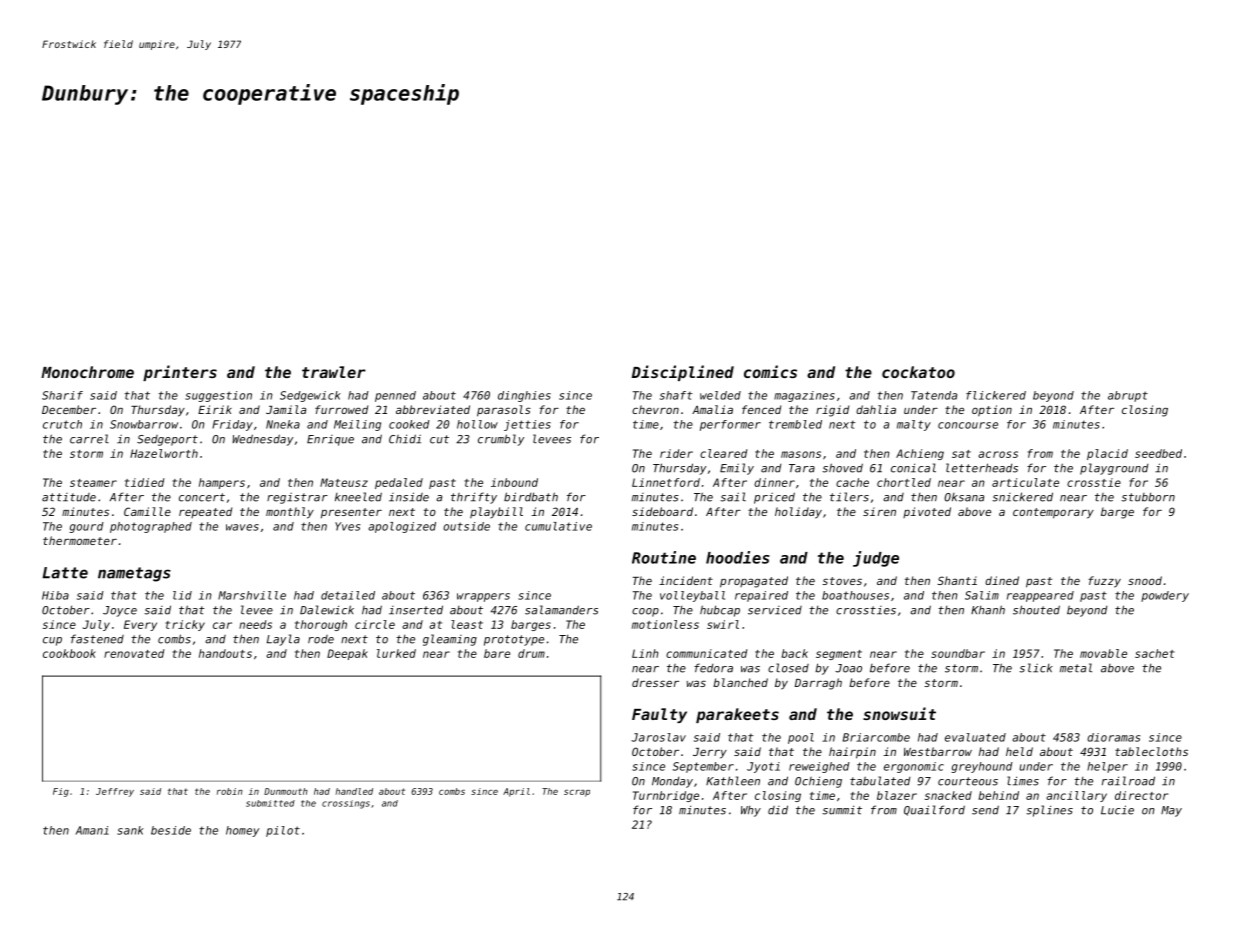 This page has height=952, width=1233. I want to click on May, so click(1171, 811).
